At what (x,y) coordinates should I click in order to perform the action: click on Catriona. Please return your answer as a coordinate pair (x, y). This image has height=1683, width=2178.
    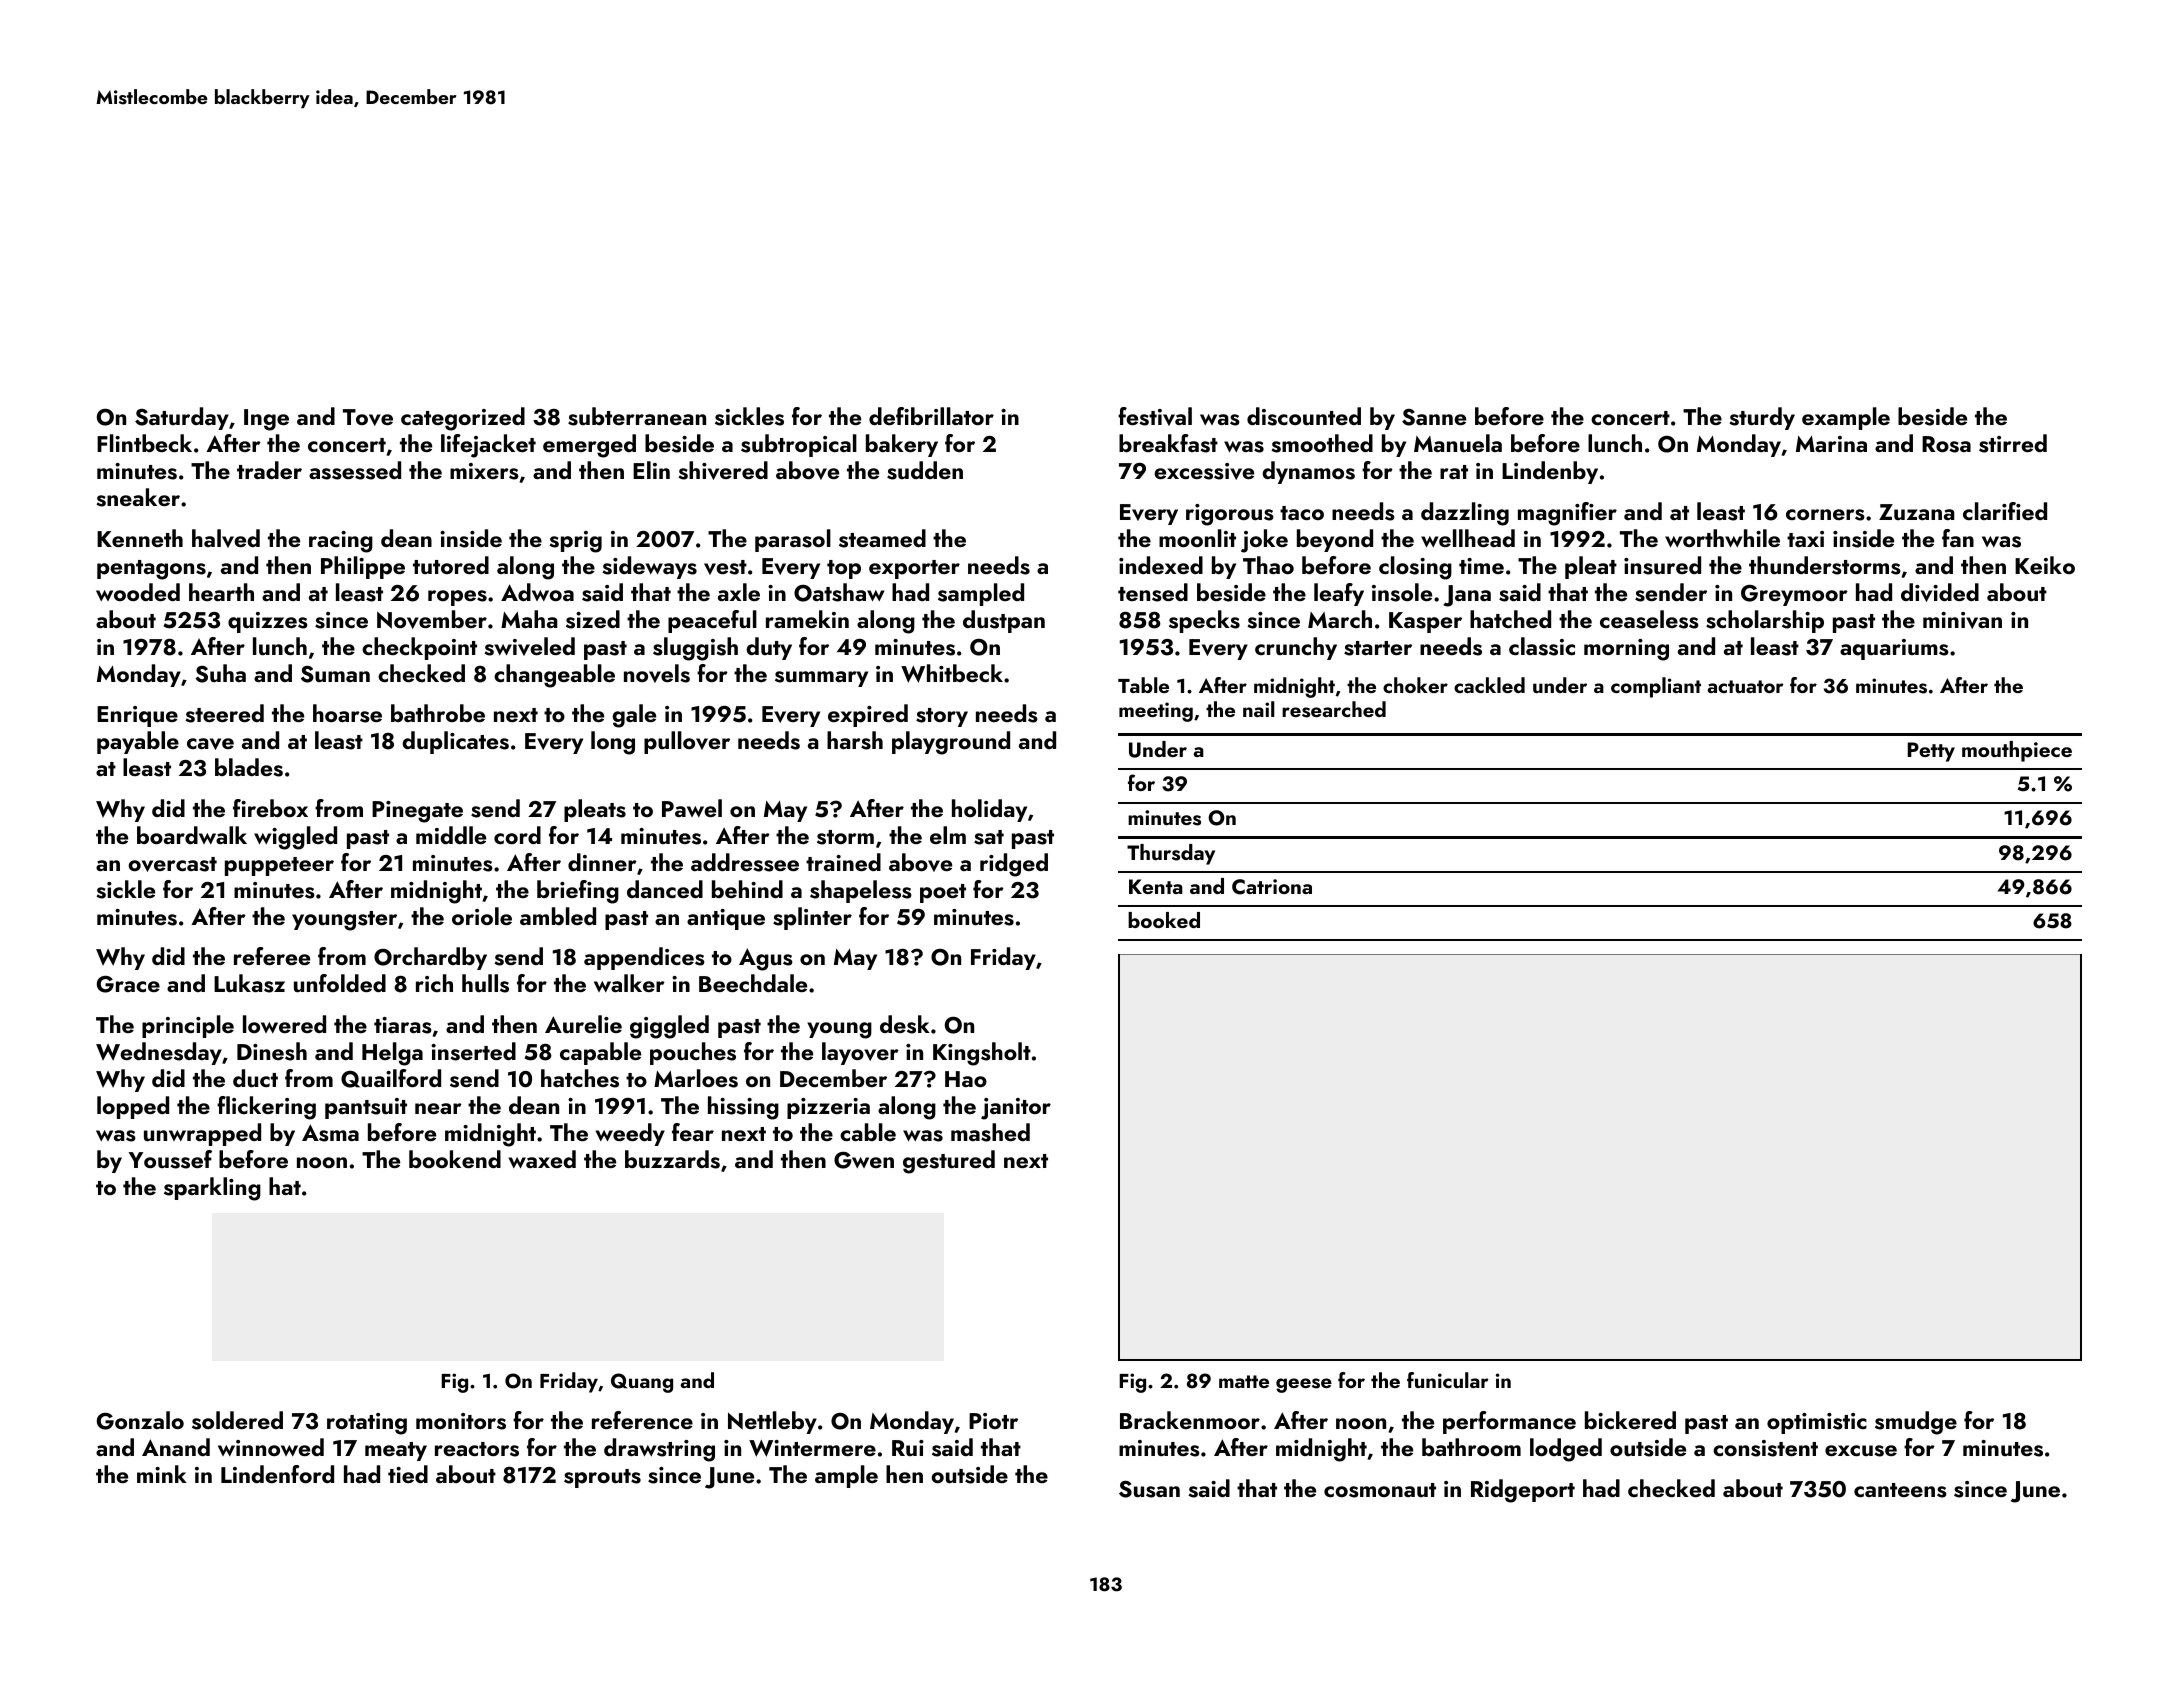
    Looking at the image, I should click on (1272, 887).
